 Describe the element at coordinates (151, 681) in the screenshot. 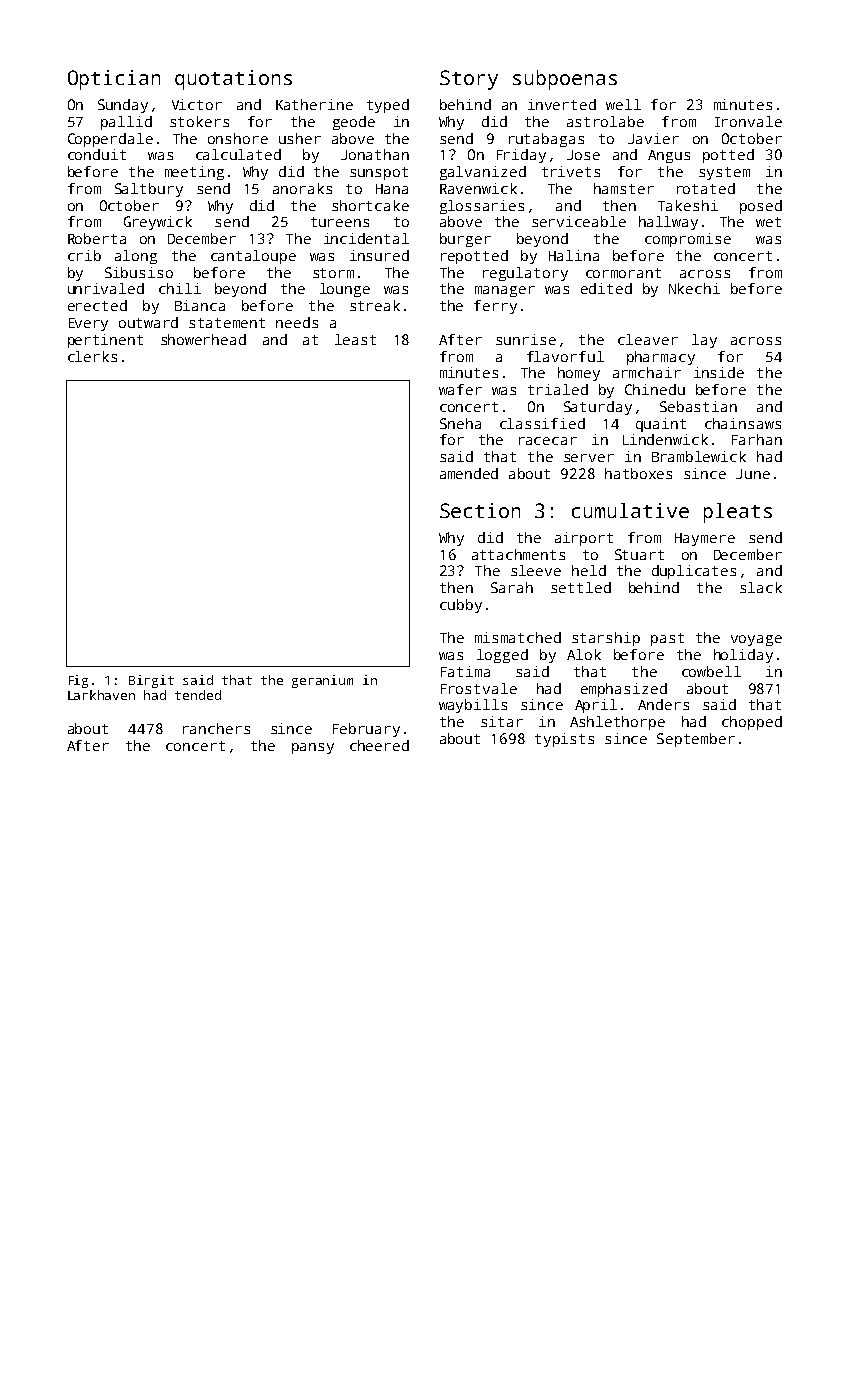

I see `Birgit` at that location.
